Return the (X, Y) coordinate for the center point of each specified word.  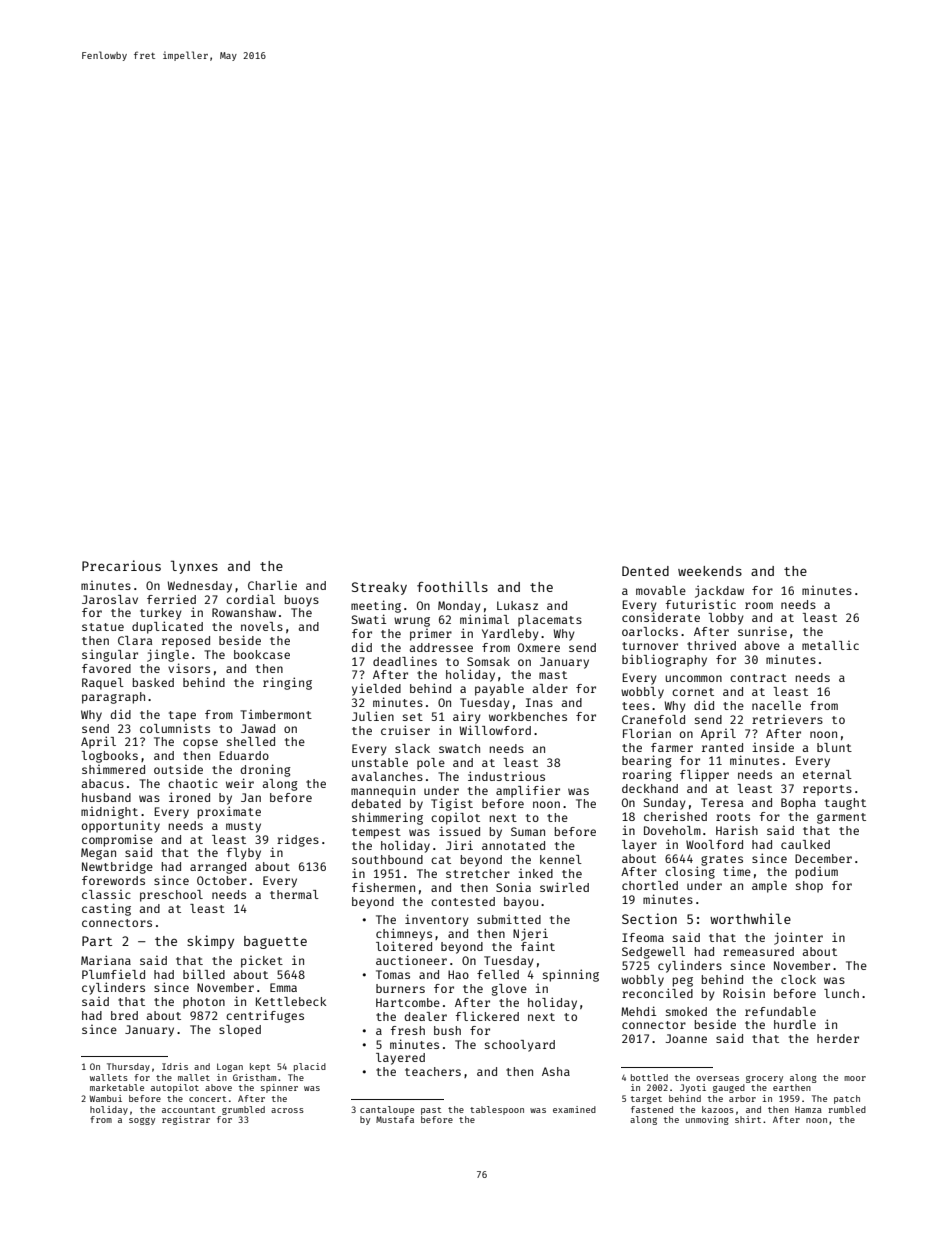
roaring (647, 775)
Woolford (714, 844)
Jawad (258, 728)
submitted (509, 919)
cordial (250, 599)
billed (204, 974)
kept (260, 1067)
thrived (711, 645)
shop (809, 887)
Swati (369, 619)
